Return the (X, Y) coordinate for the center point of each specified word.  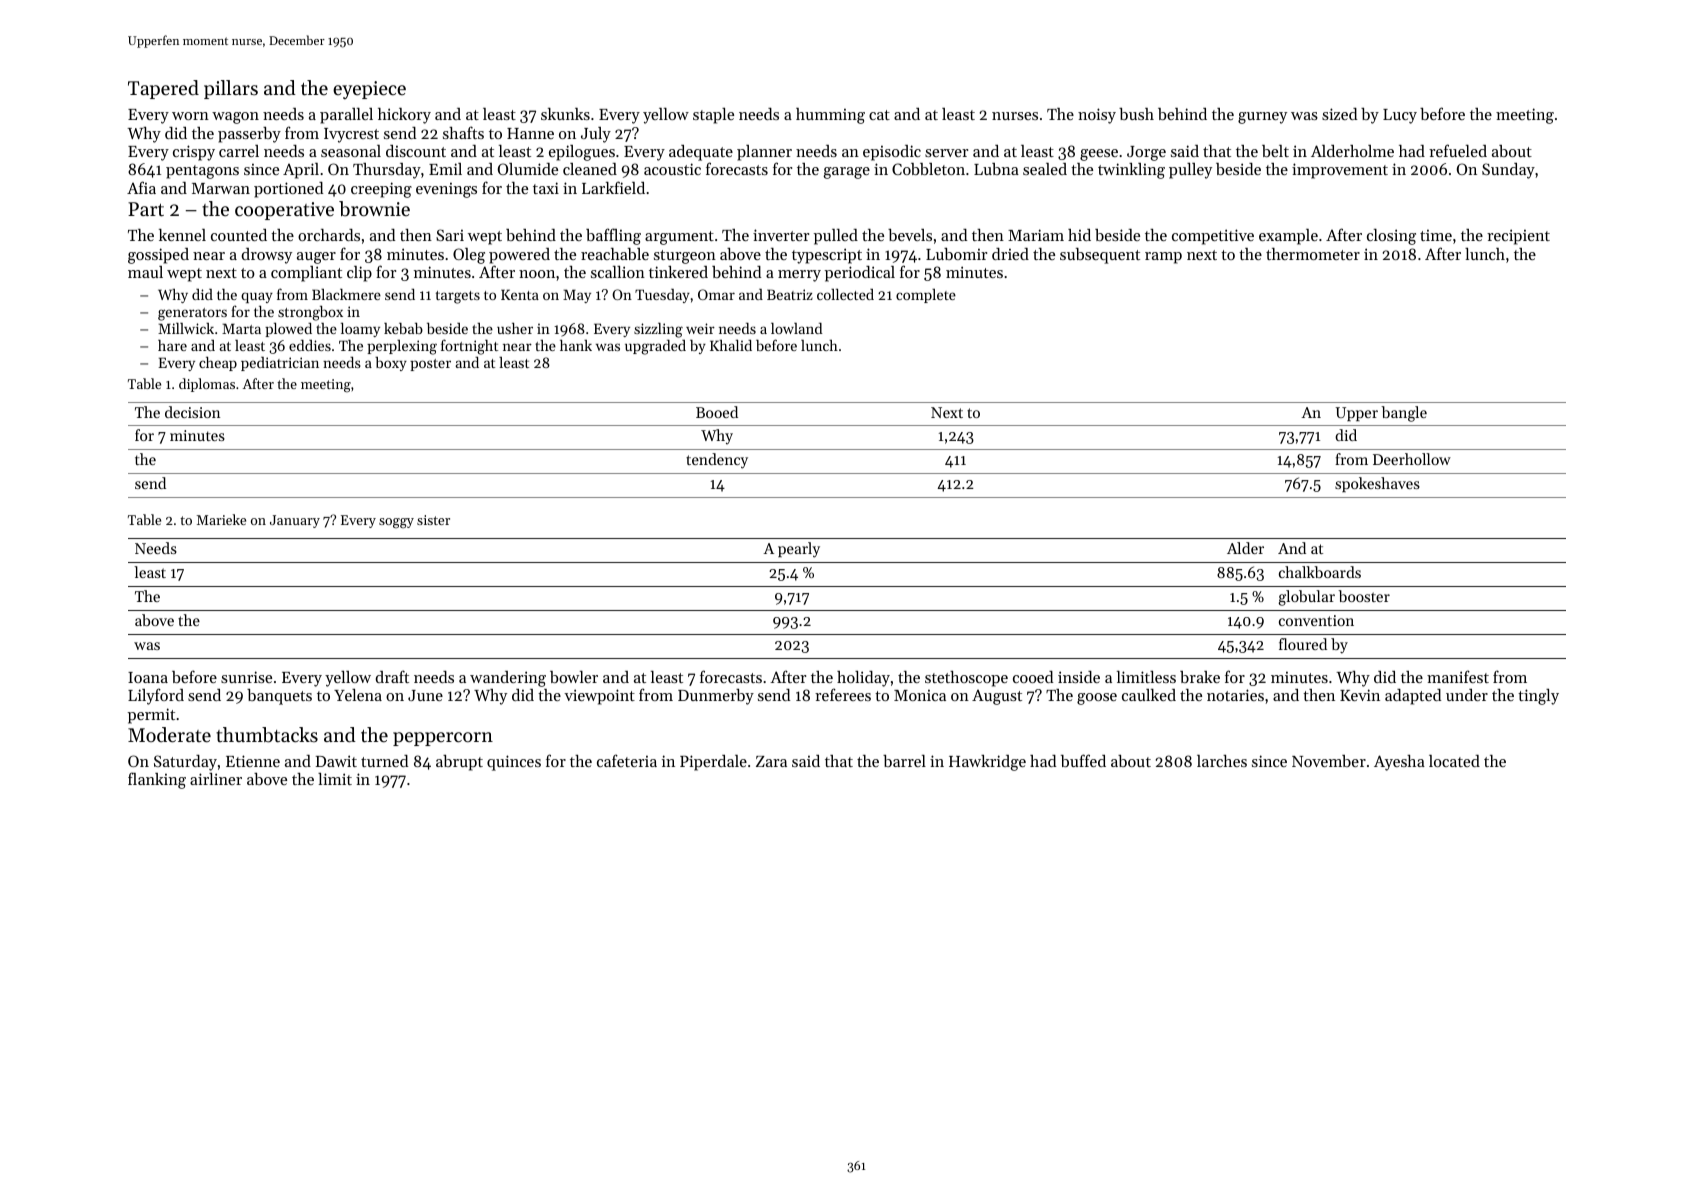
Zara (771, 761)
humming (830, 116)
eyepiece (369, 90)
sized (1340, 114)
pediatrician (280, 364)
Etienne (253, 761)
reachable (615, 254)
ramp (1163, 258)
